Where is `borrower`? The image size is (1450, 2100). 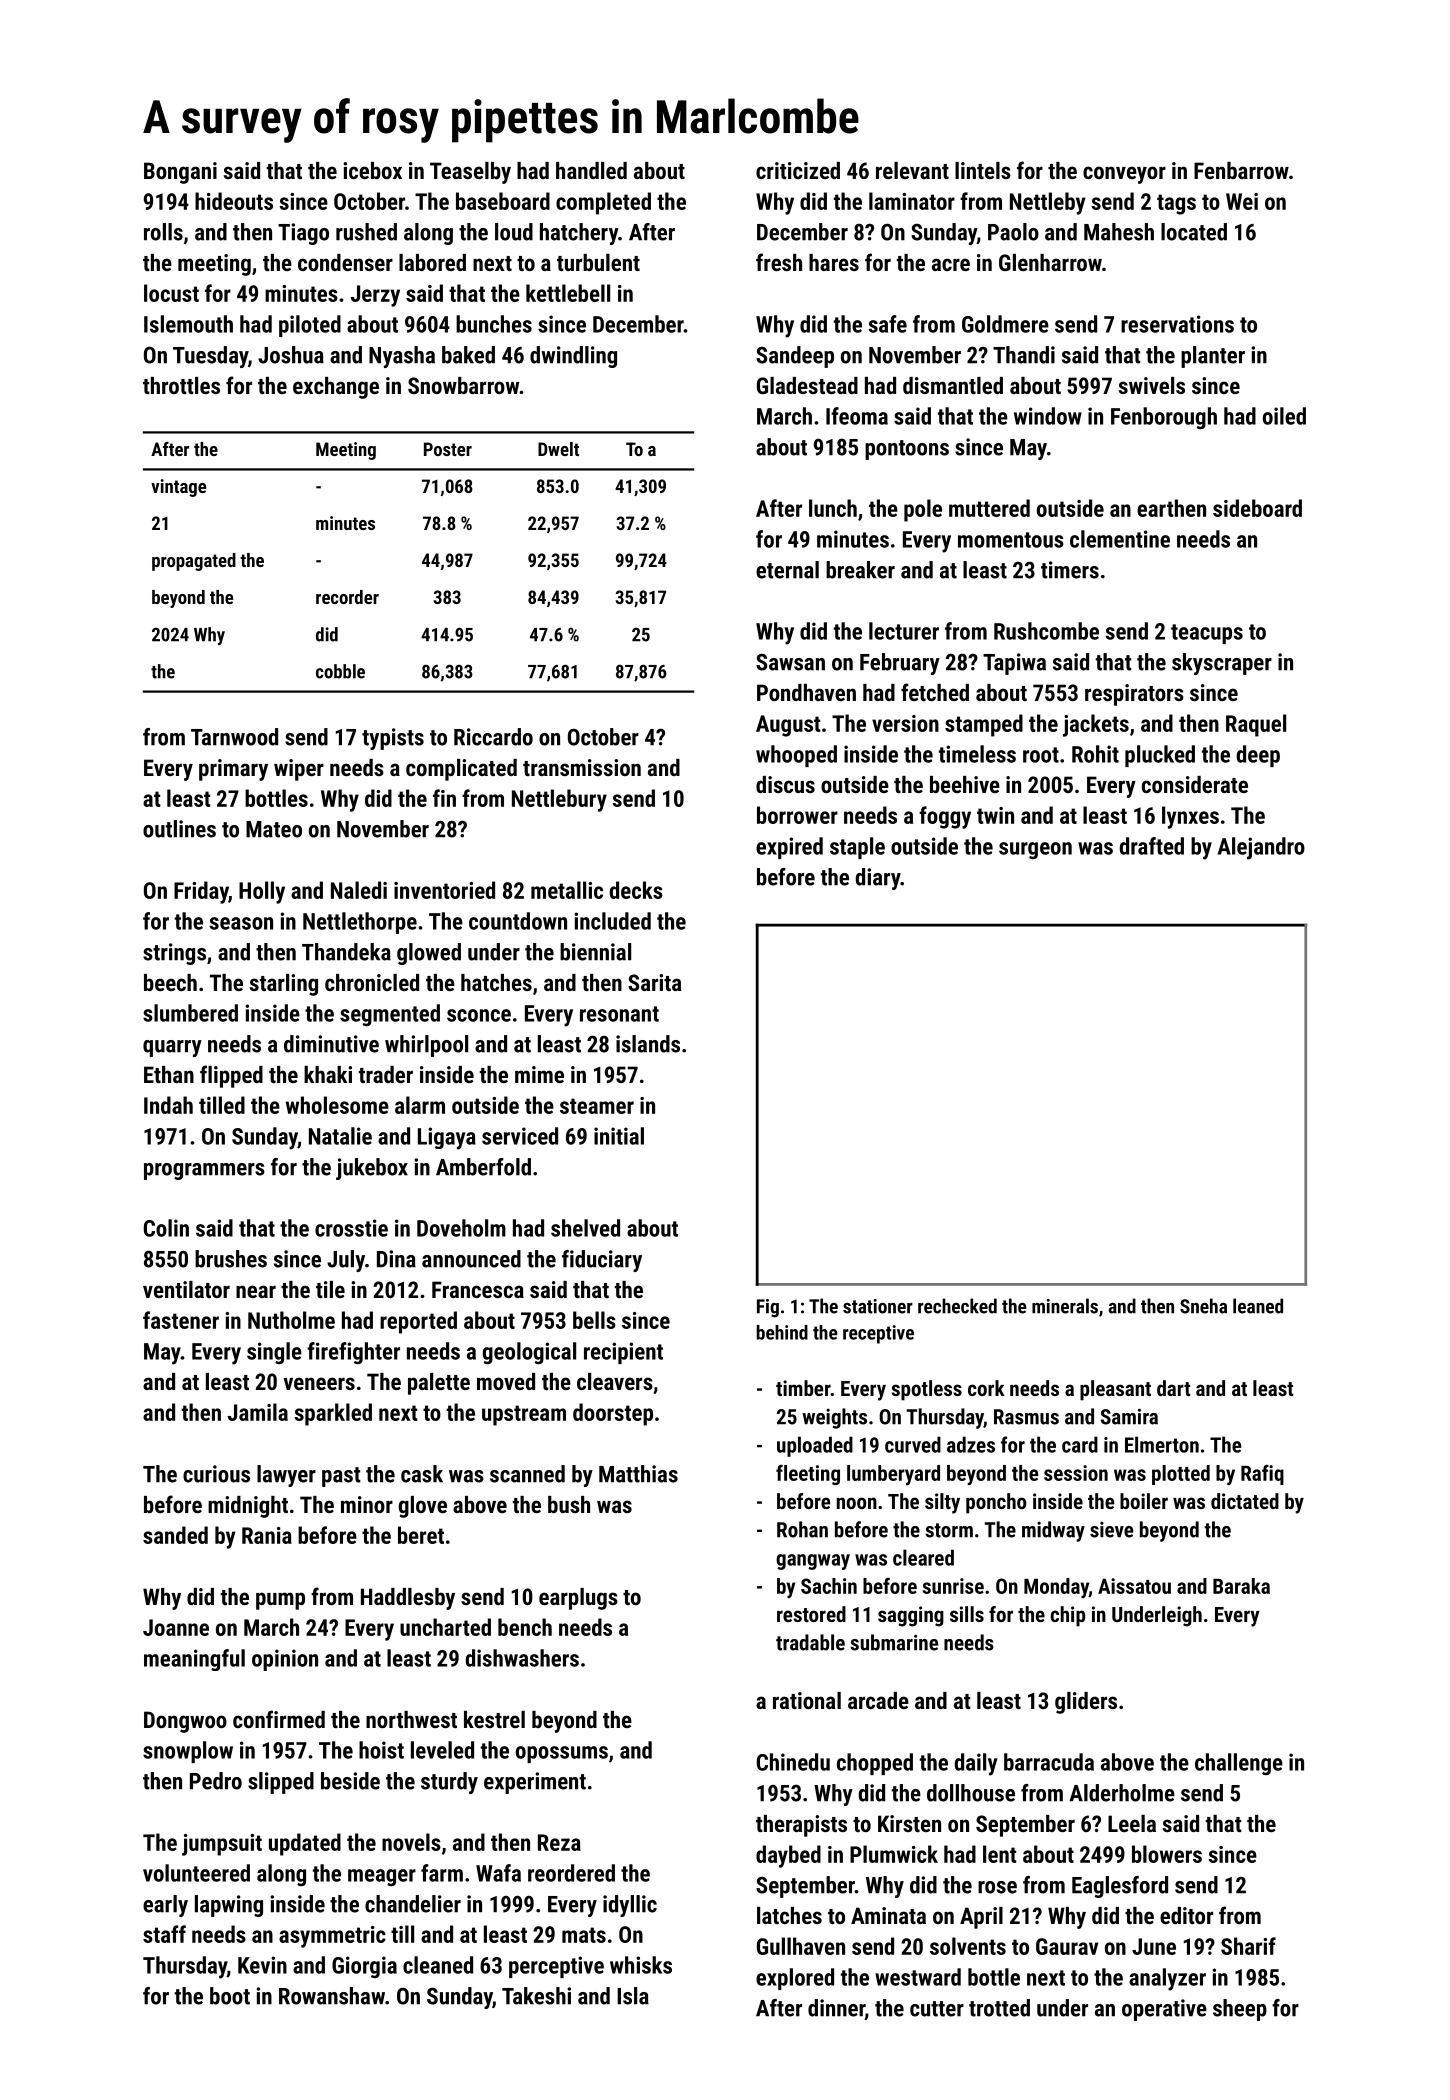 borrower is located at coordinates (797, 815).
